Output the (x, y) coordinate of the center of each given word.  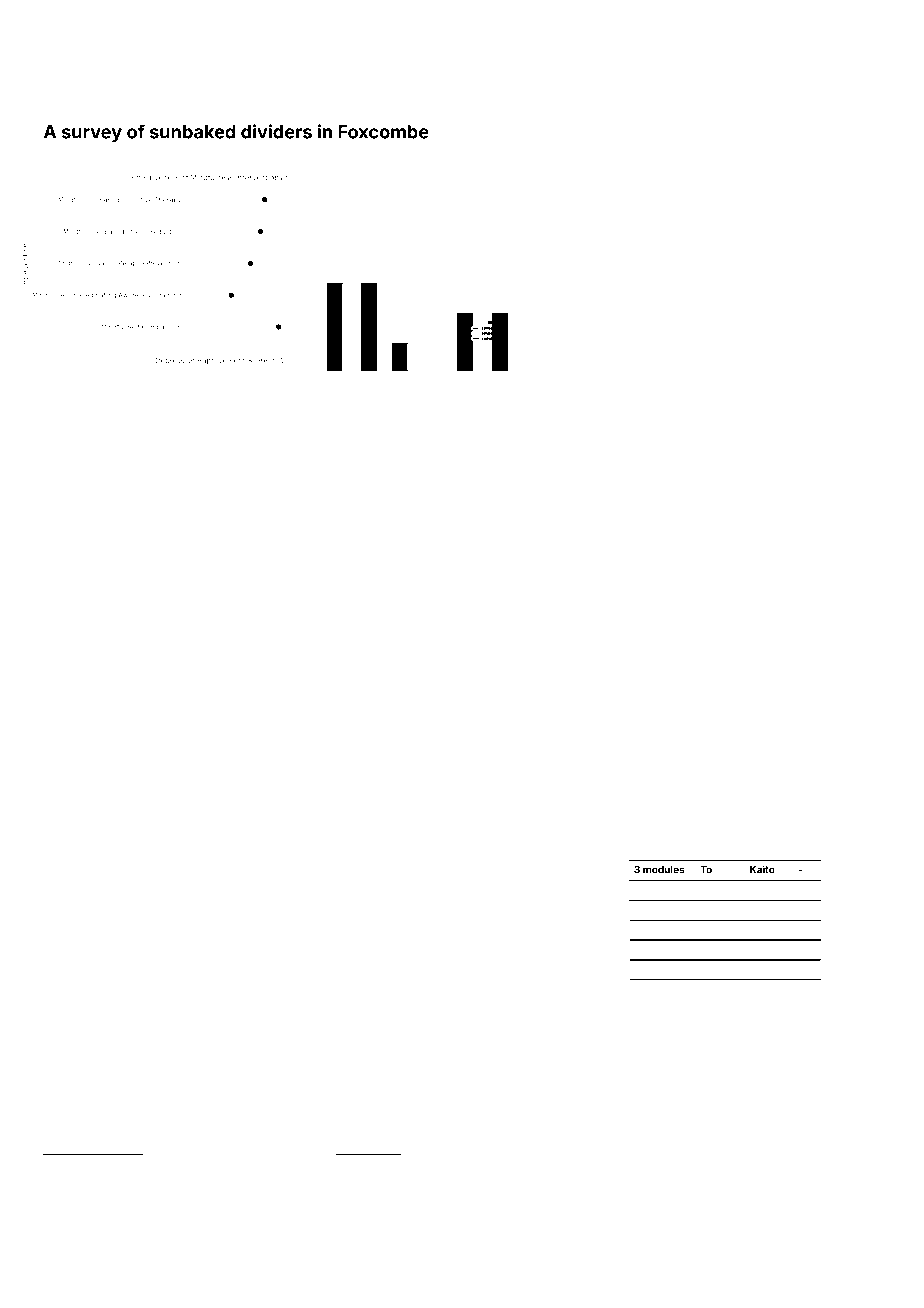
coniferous (542, 1025)
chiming (254, 792)
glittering (741, 790)
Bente (180, 1070)
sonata (228, 869)
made (235, 684)
